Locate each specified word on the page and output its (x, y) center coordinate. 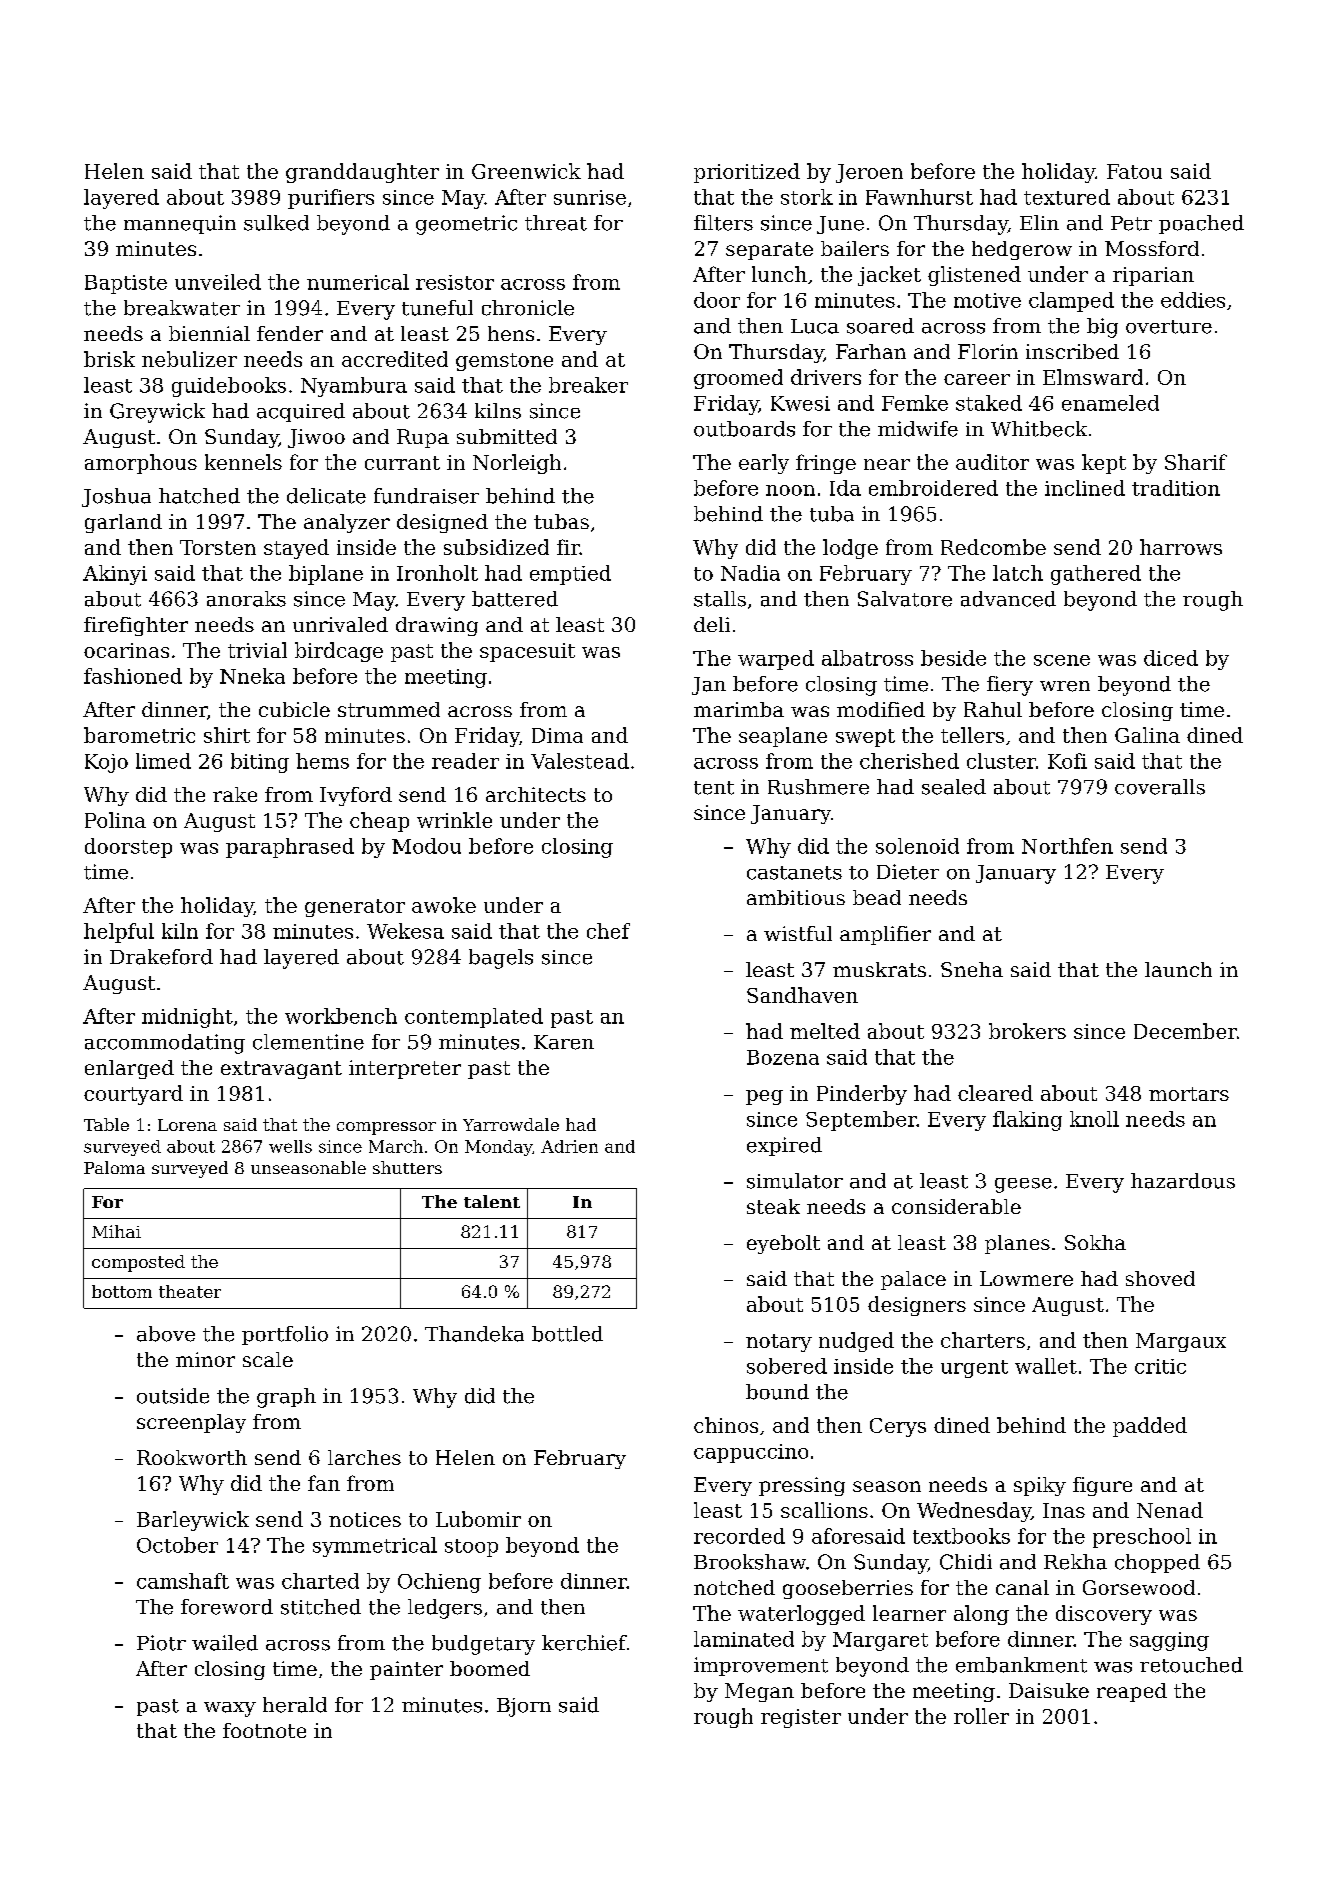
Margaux (1181, 1342)
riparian (1153, 276)
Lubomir (478, 1519)
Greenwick (526, 171)
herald (295, 1705)
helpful (119, 933)
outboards (744, 429)
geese (1023, 1185)
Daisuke (1049, 1690)
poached (1201, 224)
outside (173, 1396)
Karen (564, 1042)
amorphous (141, 464)
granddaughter (362, 173)
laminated (744, 1639)
